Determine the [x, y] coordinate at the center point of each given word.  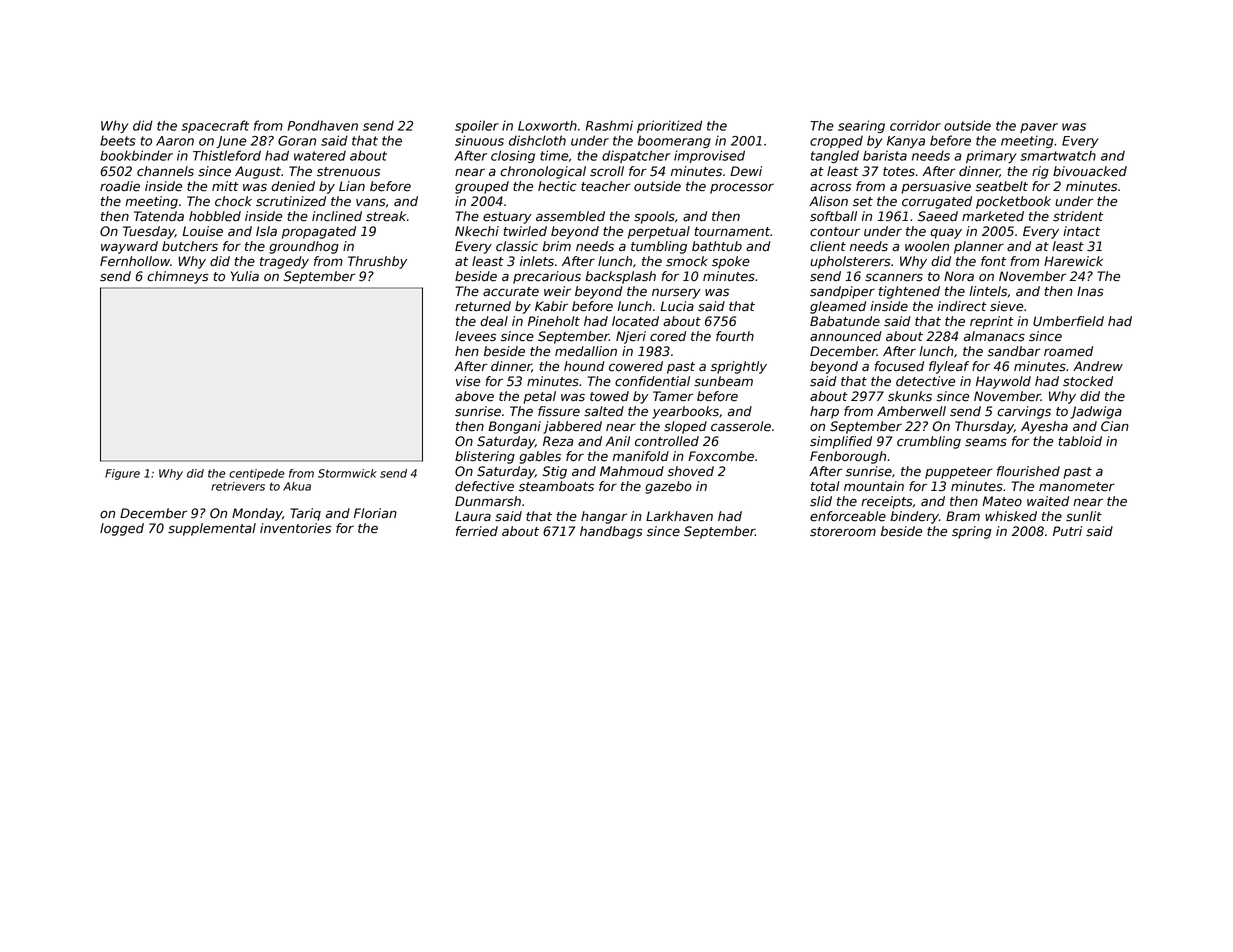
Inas [1090, 291]
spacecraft [215, 126]
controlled [667, 441]
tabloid [1080, 441]
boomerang [674, 141]
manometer [1077, 487]
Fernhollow [135, 261]
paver [1039, 128]
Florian [375, 513]
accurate [511, 292]
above [474, 396]
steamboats [556, 486]
